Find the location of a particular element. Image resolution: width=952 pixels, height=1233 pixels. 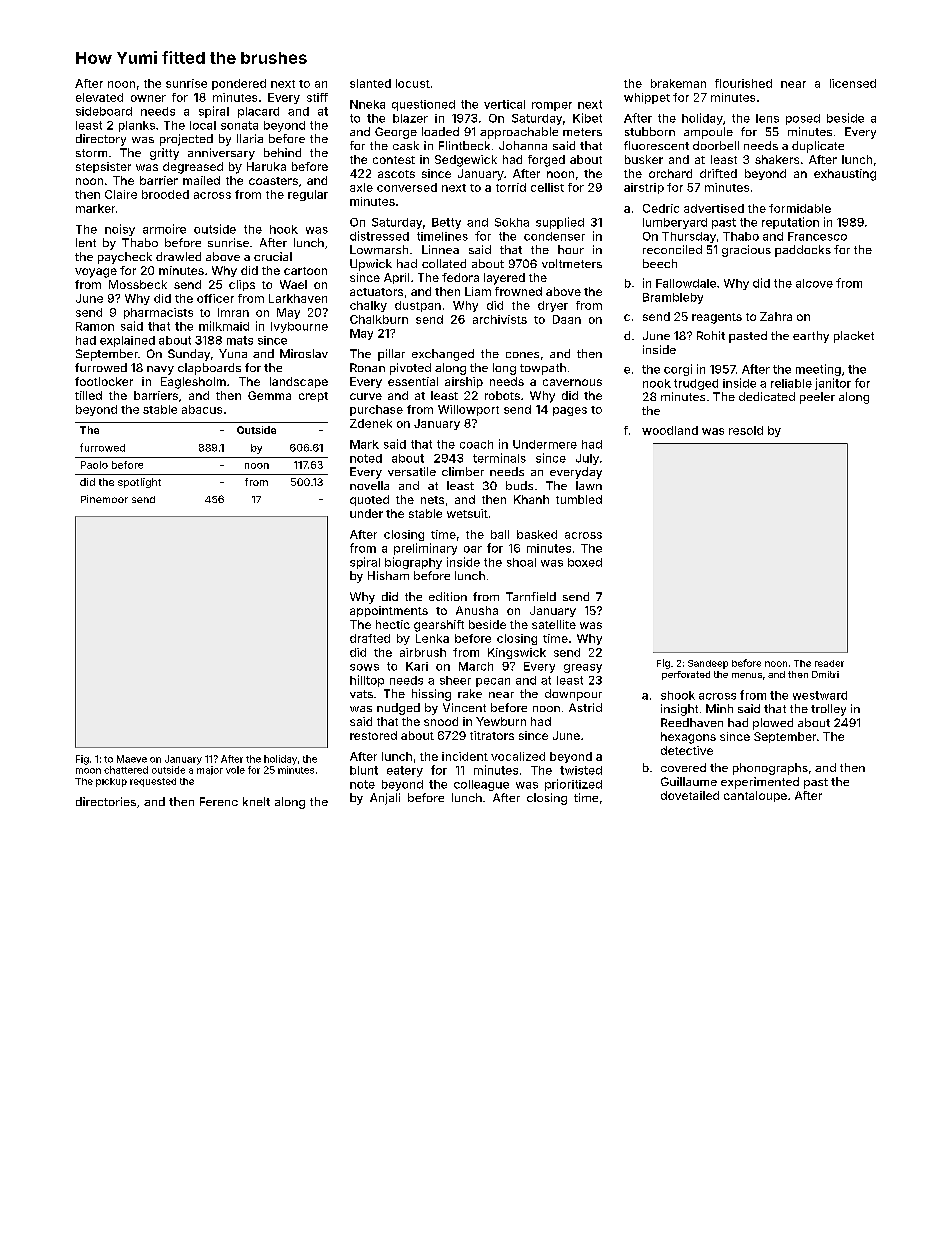

boxed is located at coordinates (585, 562).
